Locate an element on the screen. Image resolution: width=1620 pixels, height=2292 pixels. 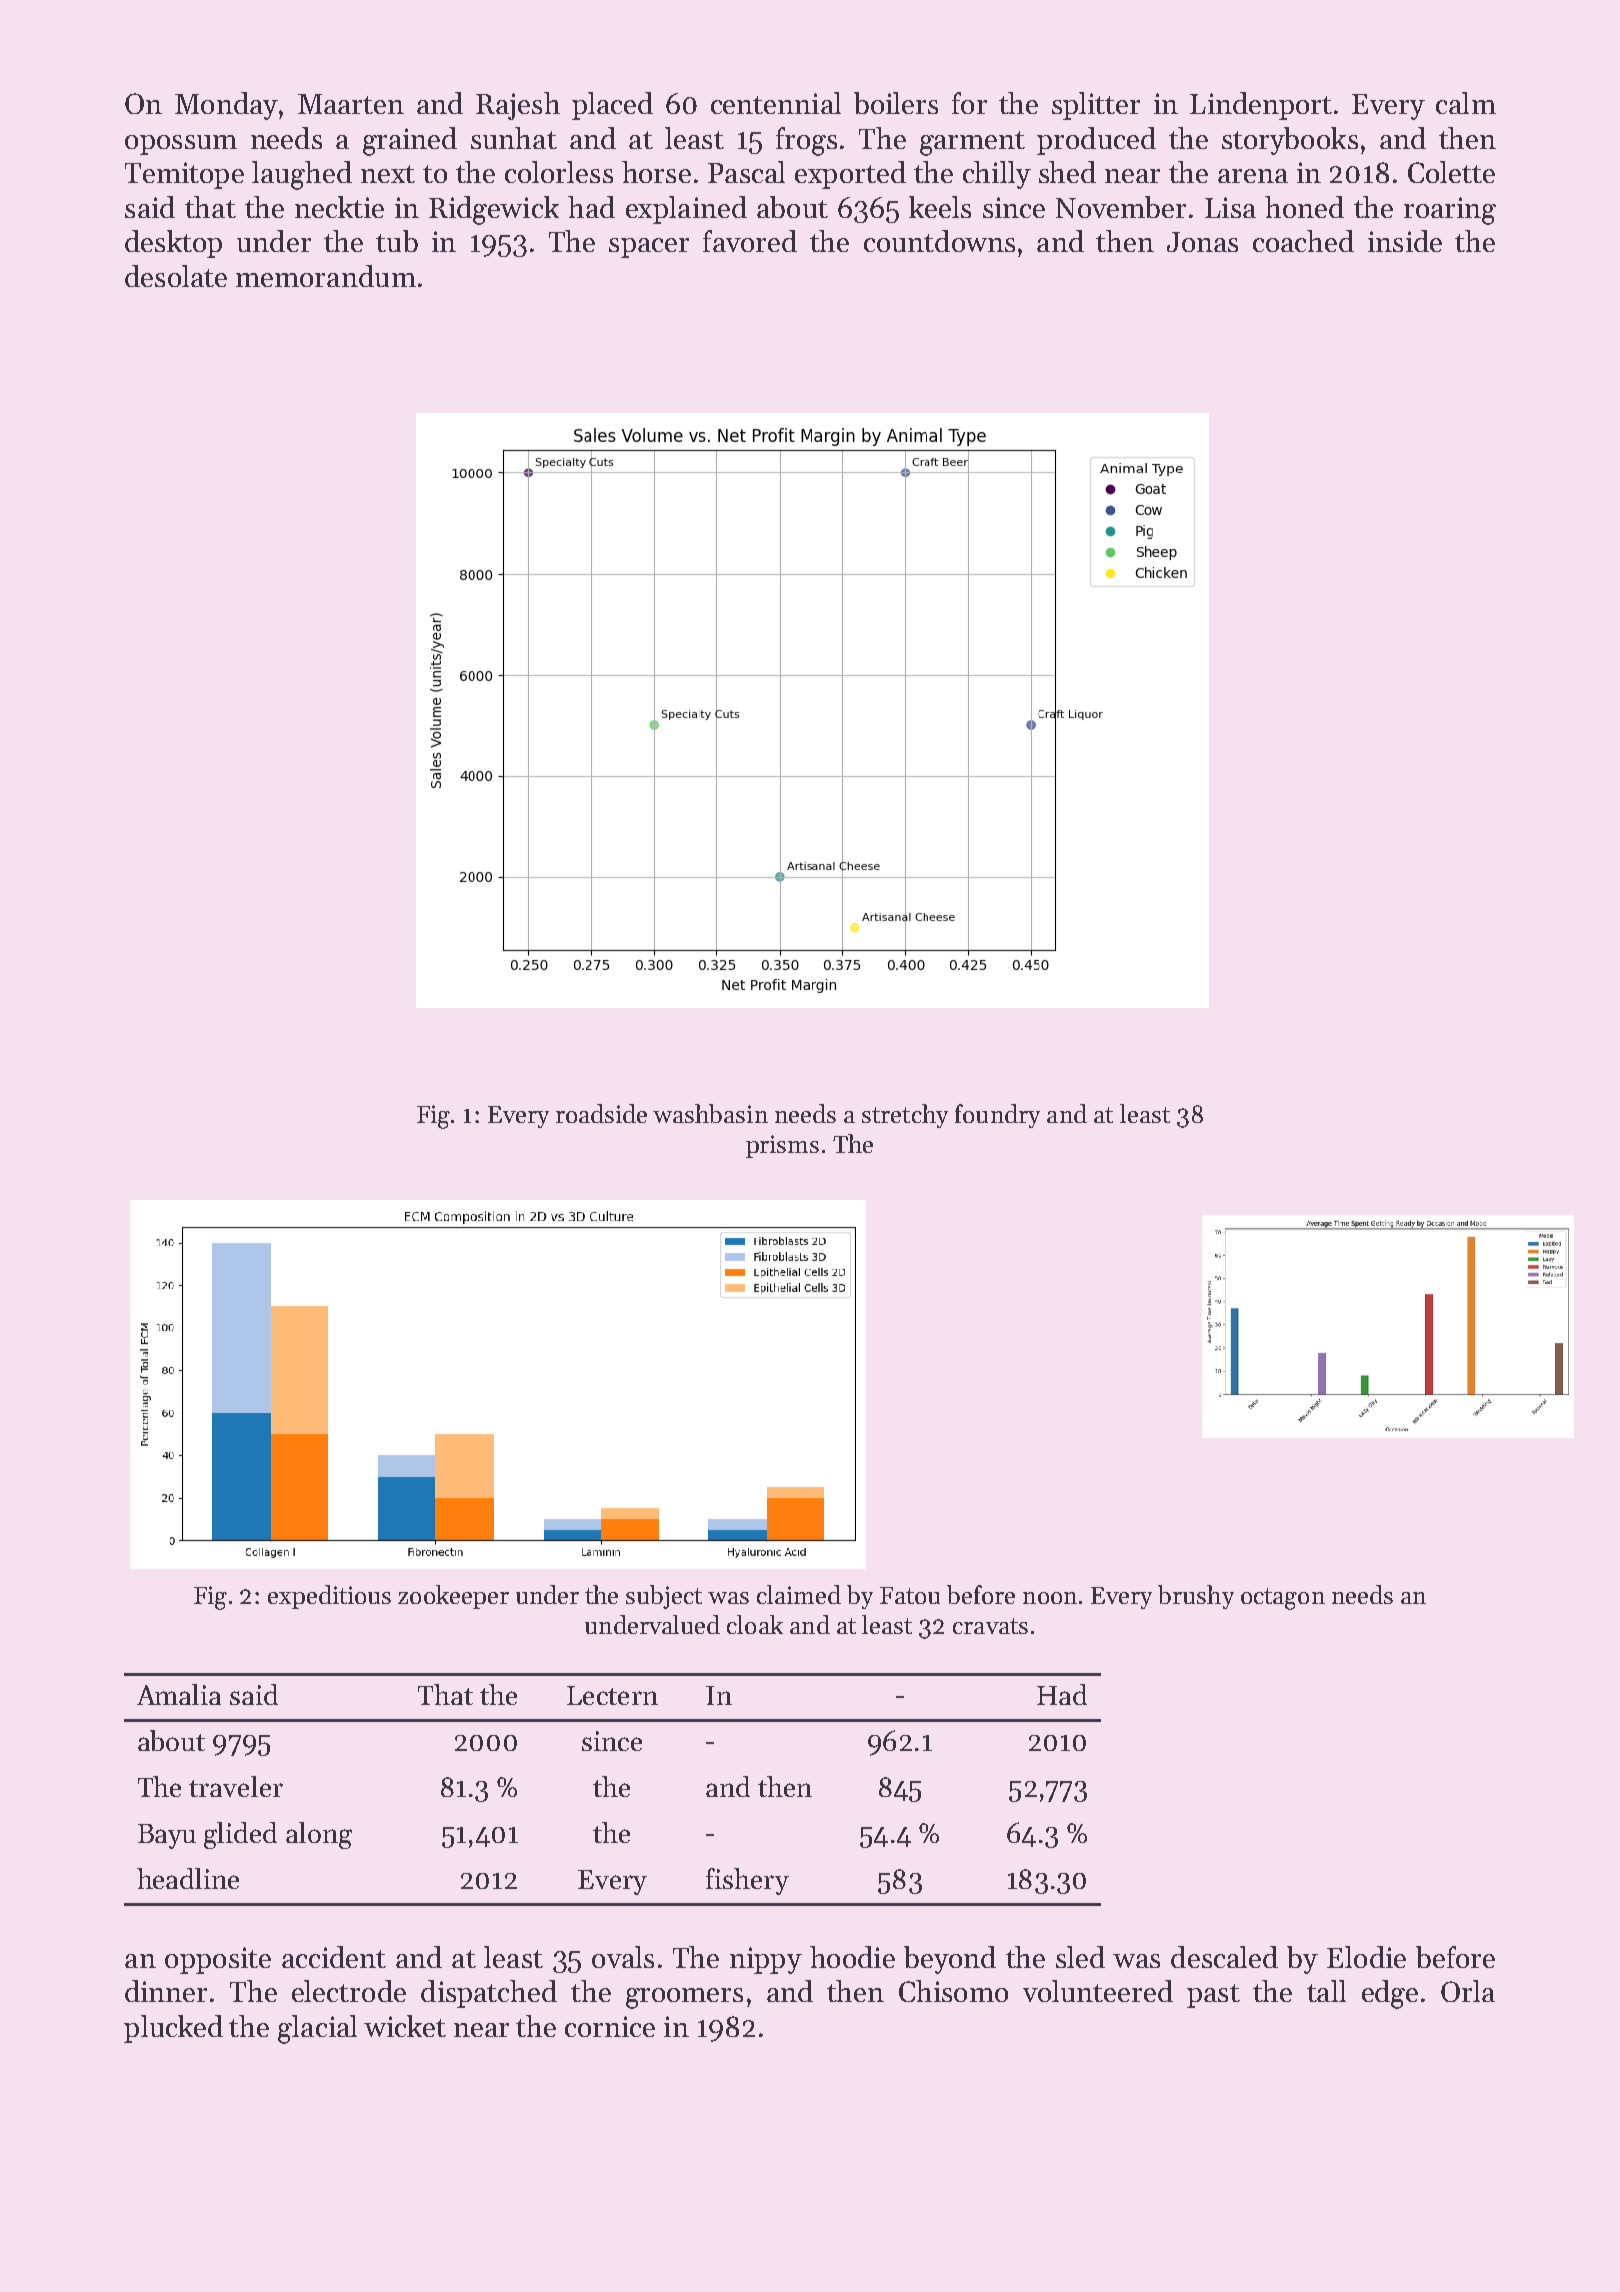
centennial is located at coordinates (776, 103).
